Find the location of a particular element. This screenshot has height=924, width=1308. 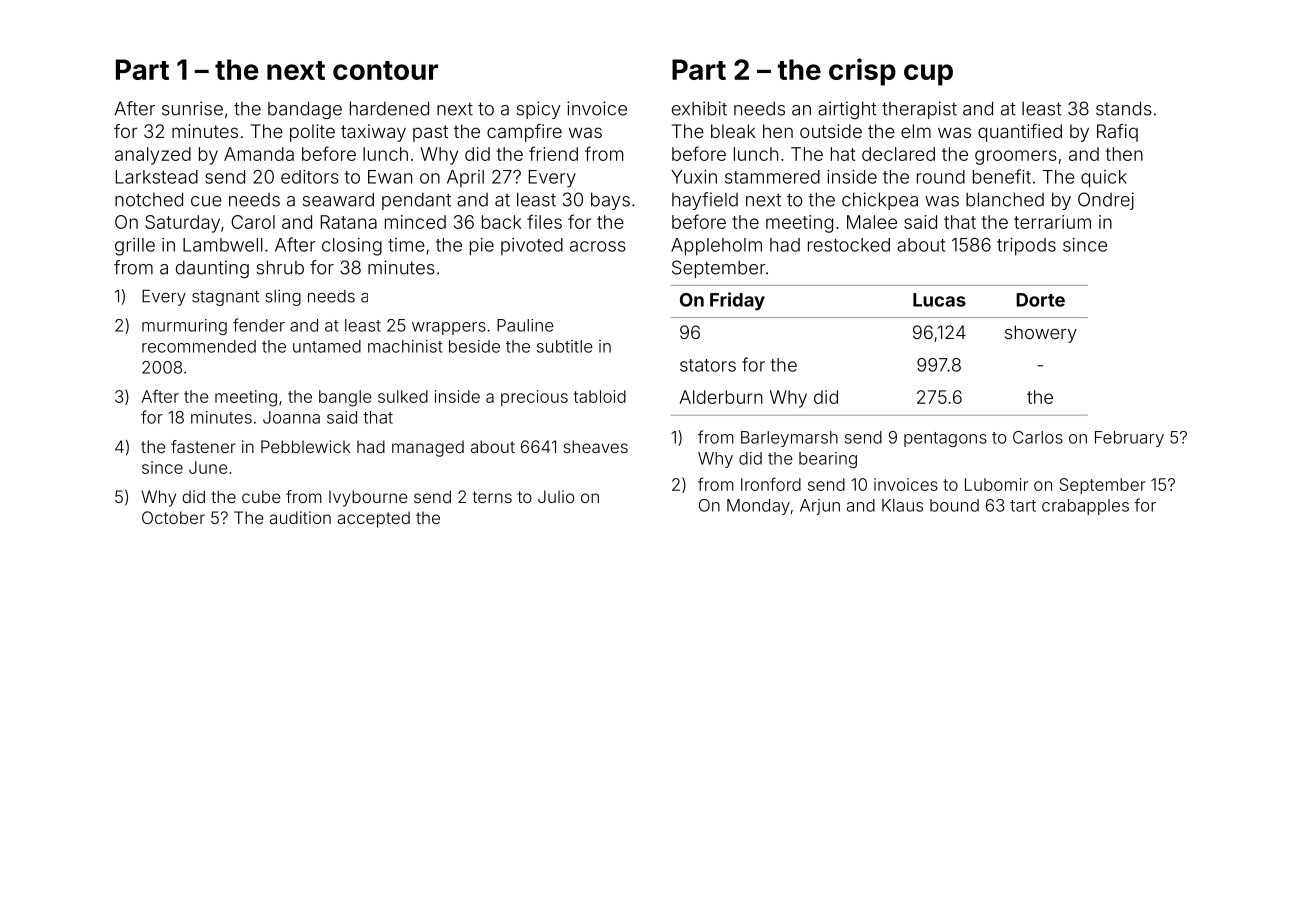

friend is located at coordinates (553, 153).
